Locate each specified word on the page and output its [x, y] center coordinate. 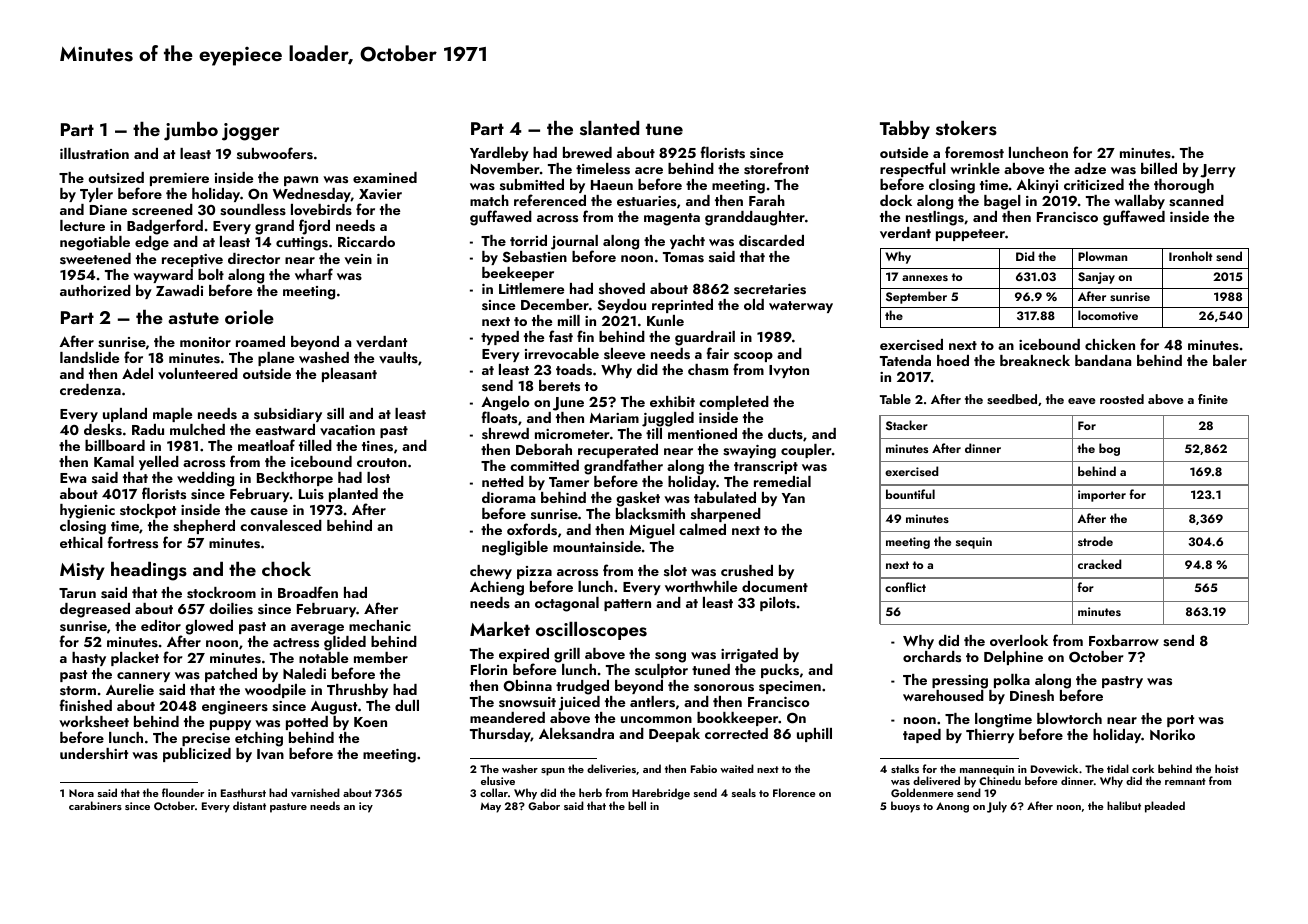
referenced [550, 200]
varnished [315, 792]
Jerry [1218, 171]
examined [385, 177]
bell [637, 805]
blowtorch [1069, 718]
